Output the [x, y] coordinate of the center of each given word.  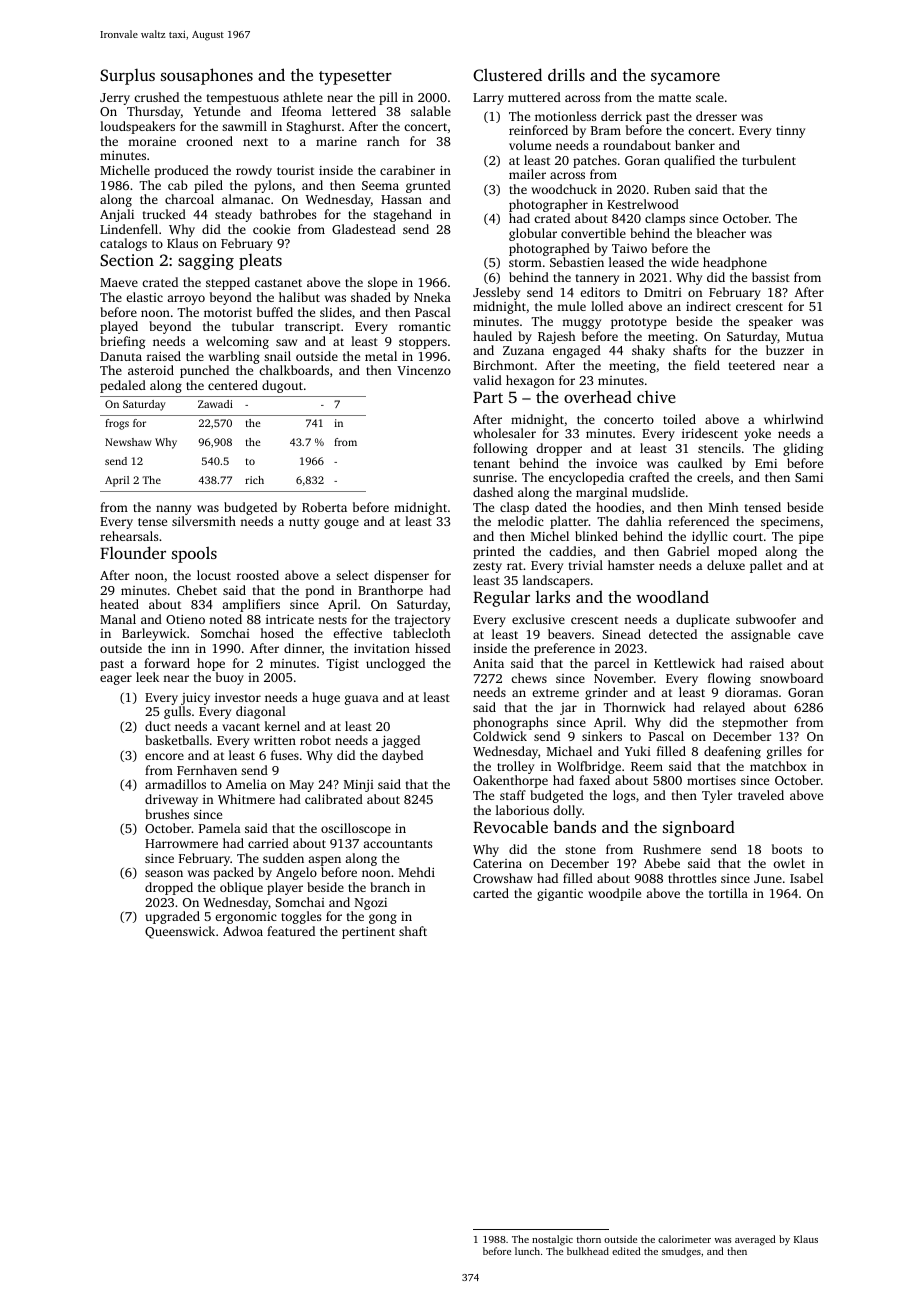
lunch [527, 1251]
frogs [117, 424]
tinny [790, 132]
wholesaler [504, 433]
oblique [241, 888]
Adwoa [243, 931]
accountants [397, 844]
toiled [679, 419]
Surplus [127, 76]
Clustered [507, 75]
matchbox [778, 766]
